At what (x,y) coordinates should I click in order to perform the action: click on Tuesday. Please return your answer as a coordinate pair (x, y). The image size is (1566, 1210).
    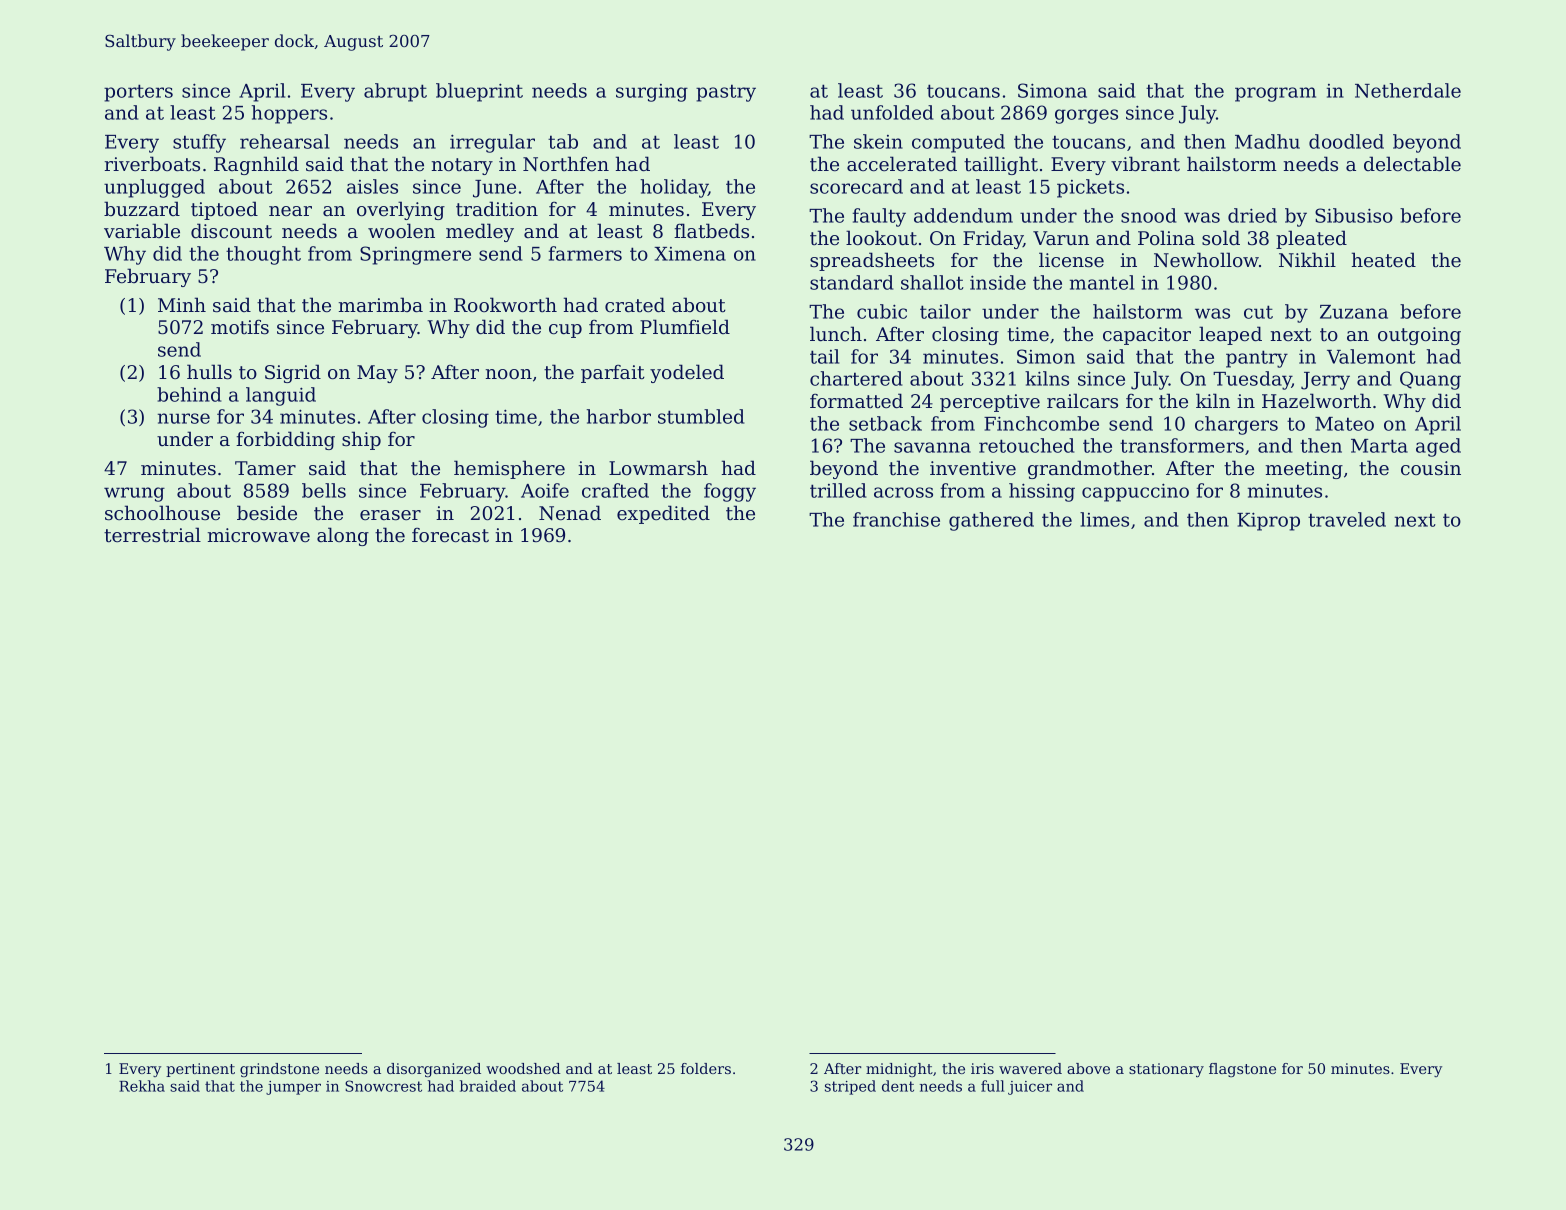
    Looking at the image, I should click on (1252, 380).
